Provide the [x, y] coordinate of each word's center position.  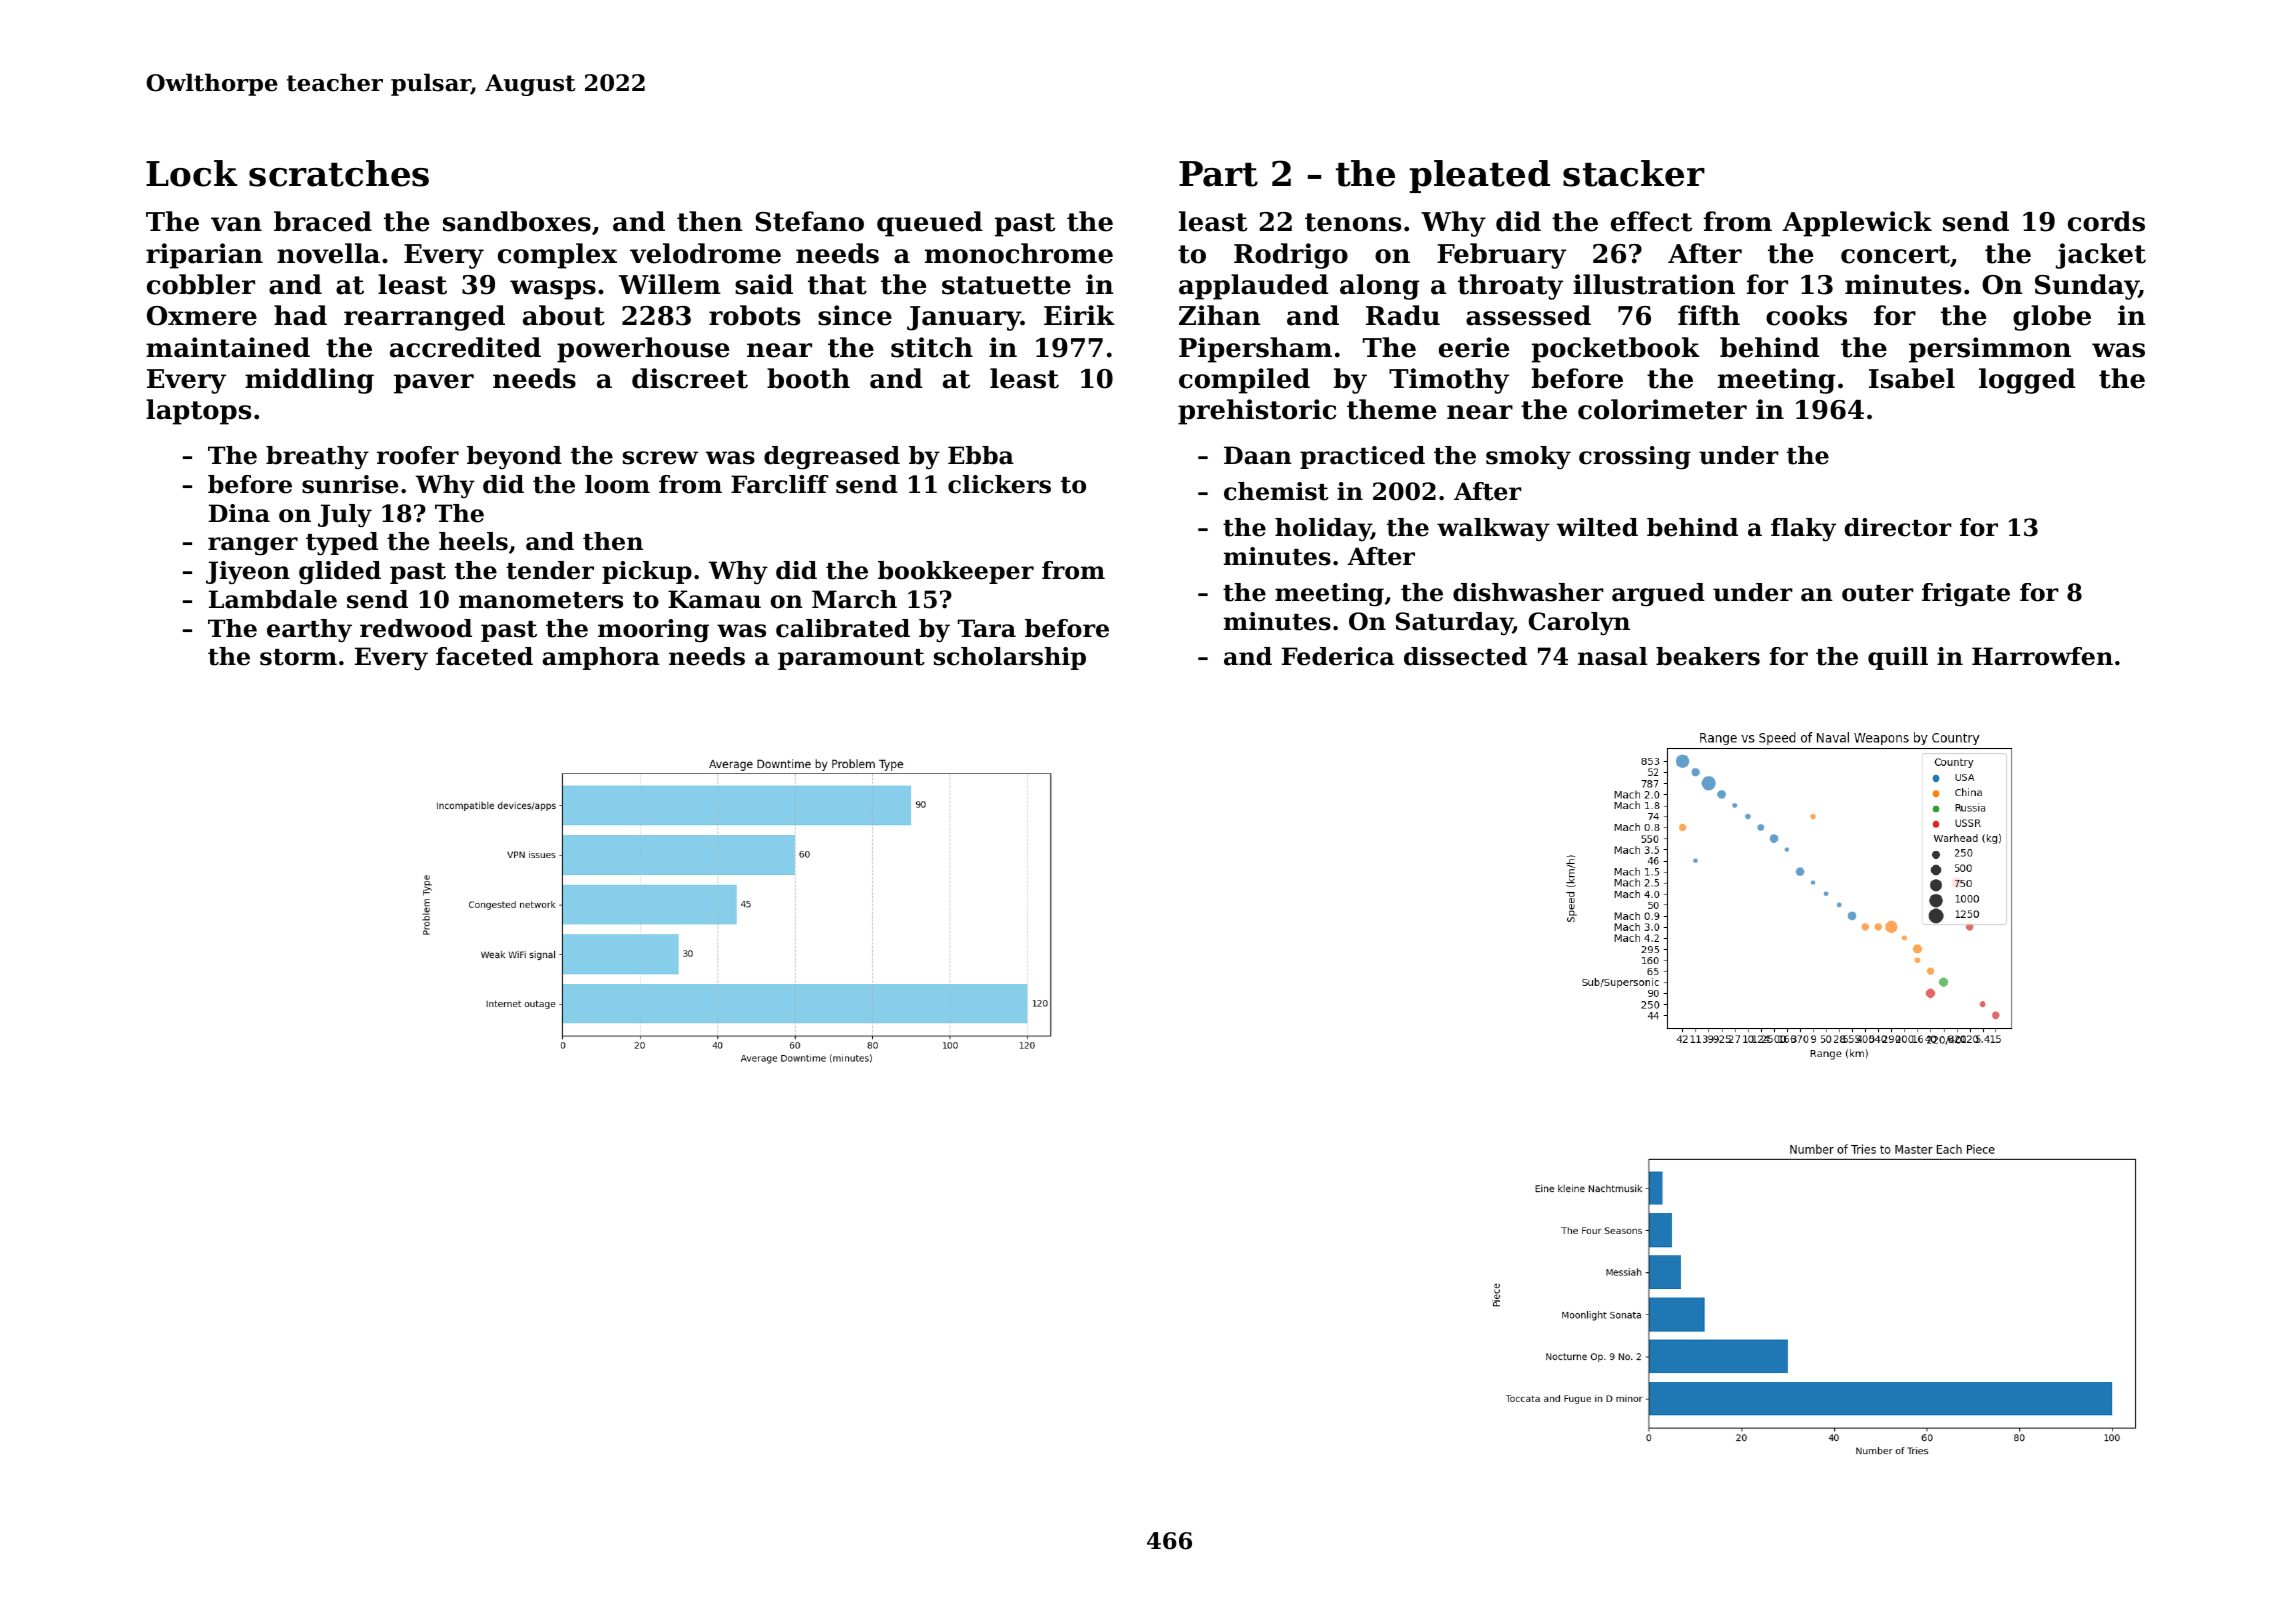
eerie [1474, 347]
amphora [601, 658]
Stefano [809, 221]
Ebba [981, 455]
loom [617, 484]
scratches [339, 173]
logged [2027, 381]
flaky [1803, 530]
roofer [418, 455]
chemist [1276, 491]
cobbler [201, 284]
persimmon [1990, 350]
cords [2106, 221]
